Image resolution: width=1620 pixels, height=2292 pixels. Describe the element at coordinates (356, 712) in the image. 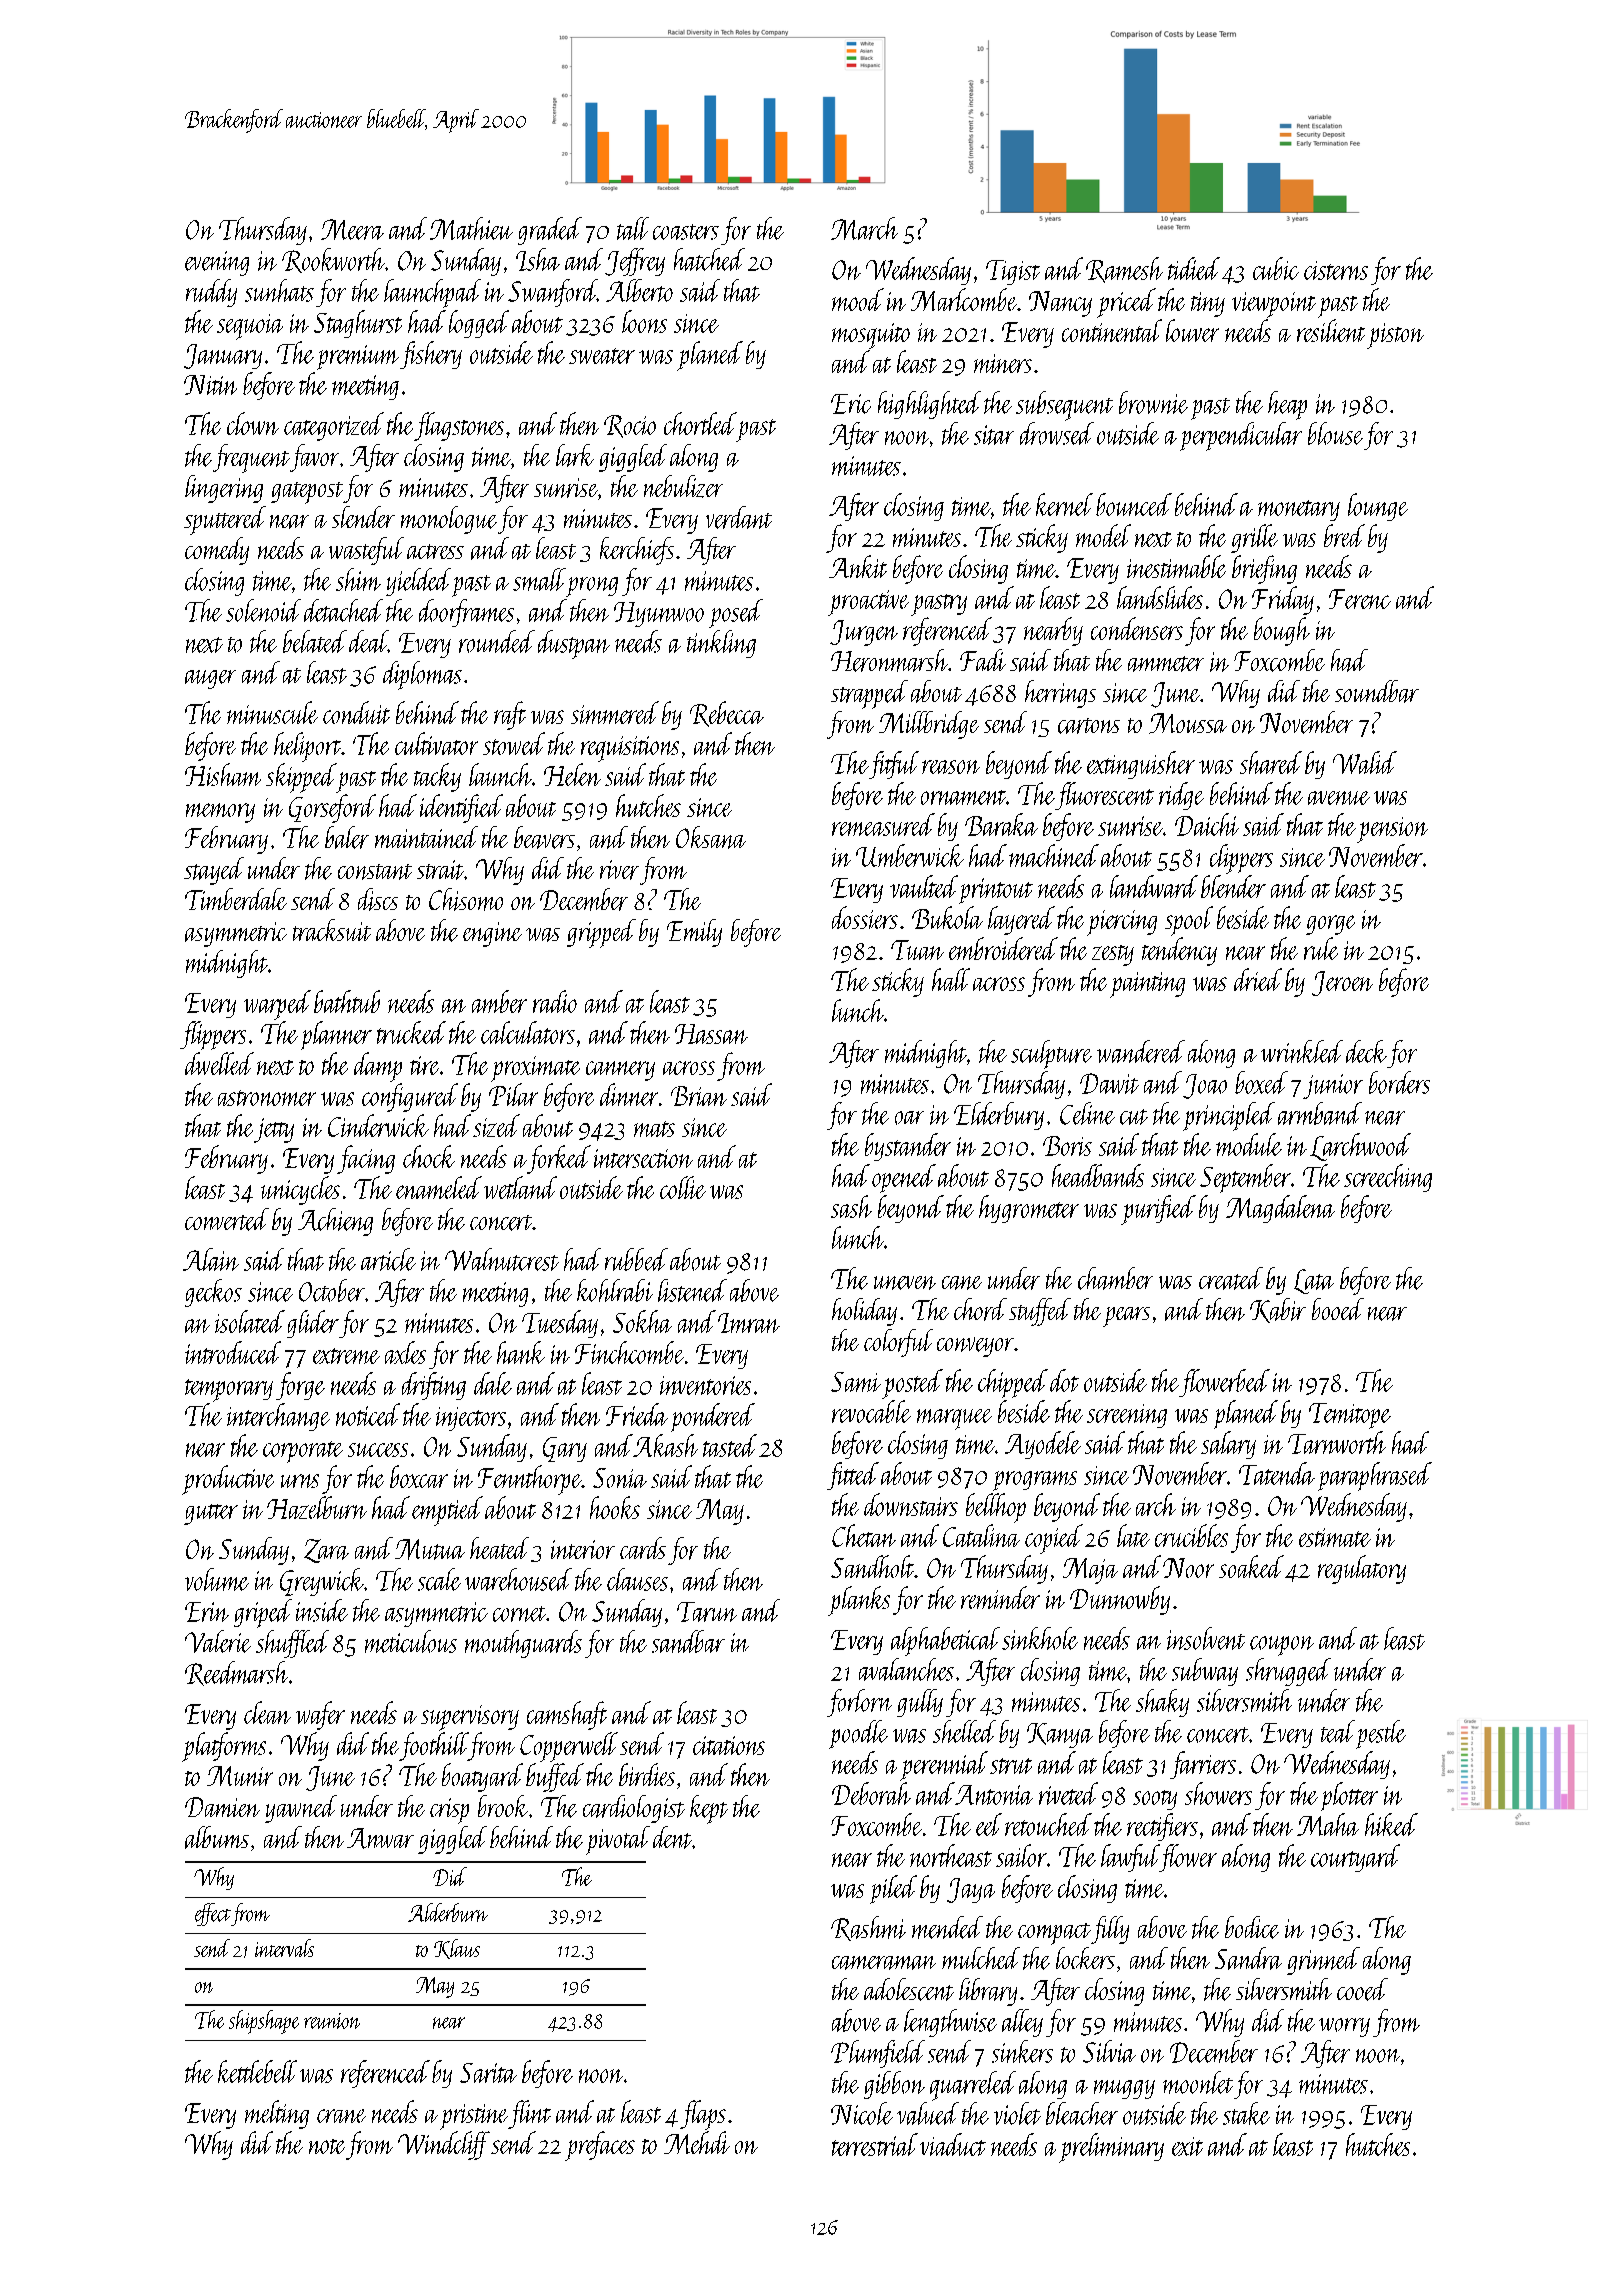

I see `conduit` at that location.
